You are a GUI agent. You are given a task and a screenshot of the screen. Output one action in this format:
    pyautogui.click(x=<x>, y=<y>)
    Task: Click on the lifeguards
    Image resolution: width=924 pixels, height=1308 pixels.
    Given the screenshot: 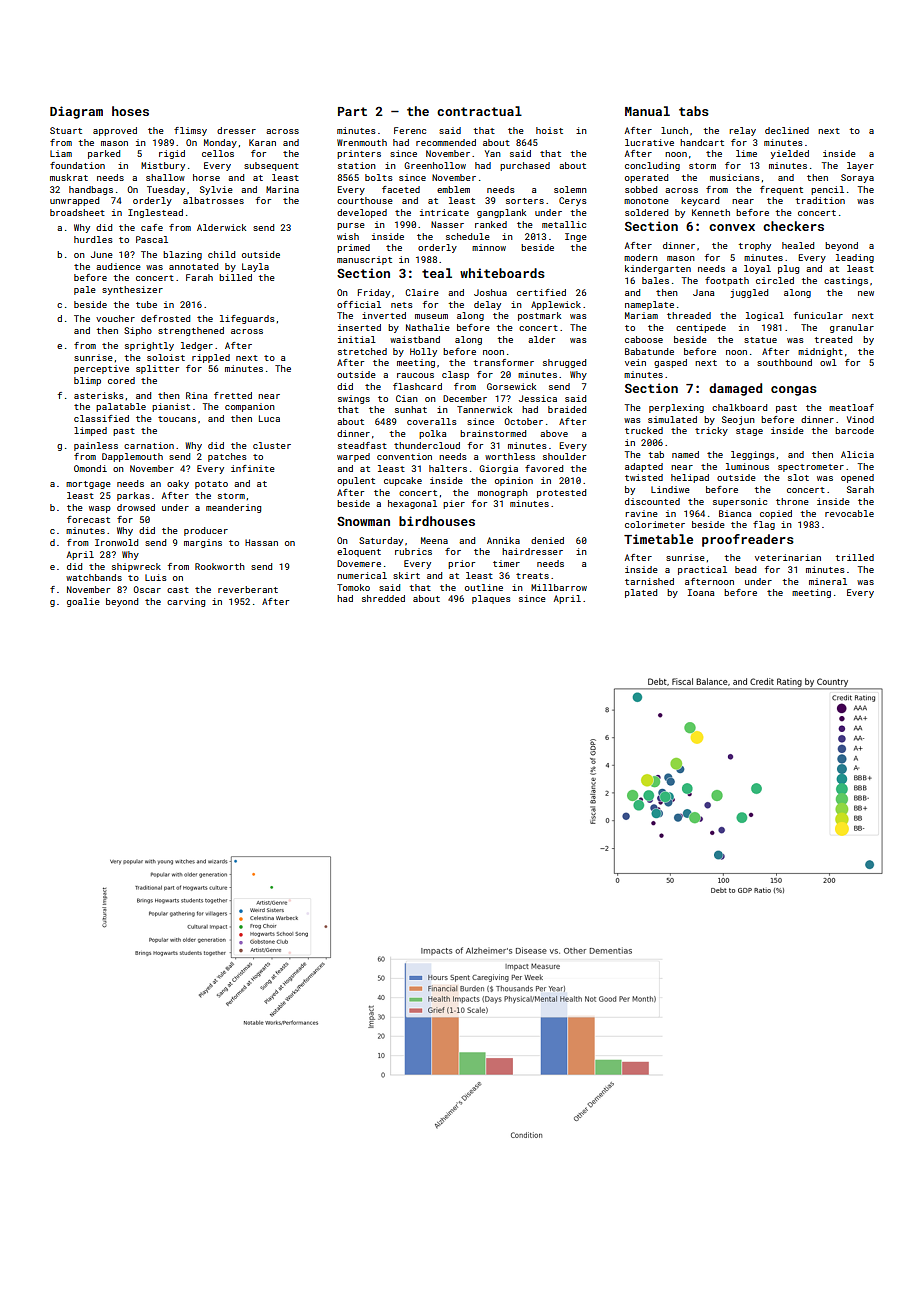 What is the action you would take?
    pyautogui.click(x=247, y=319)
